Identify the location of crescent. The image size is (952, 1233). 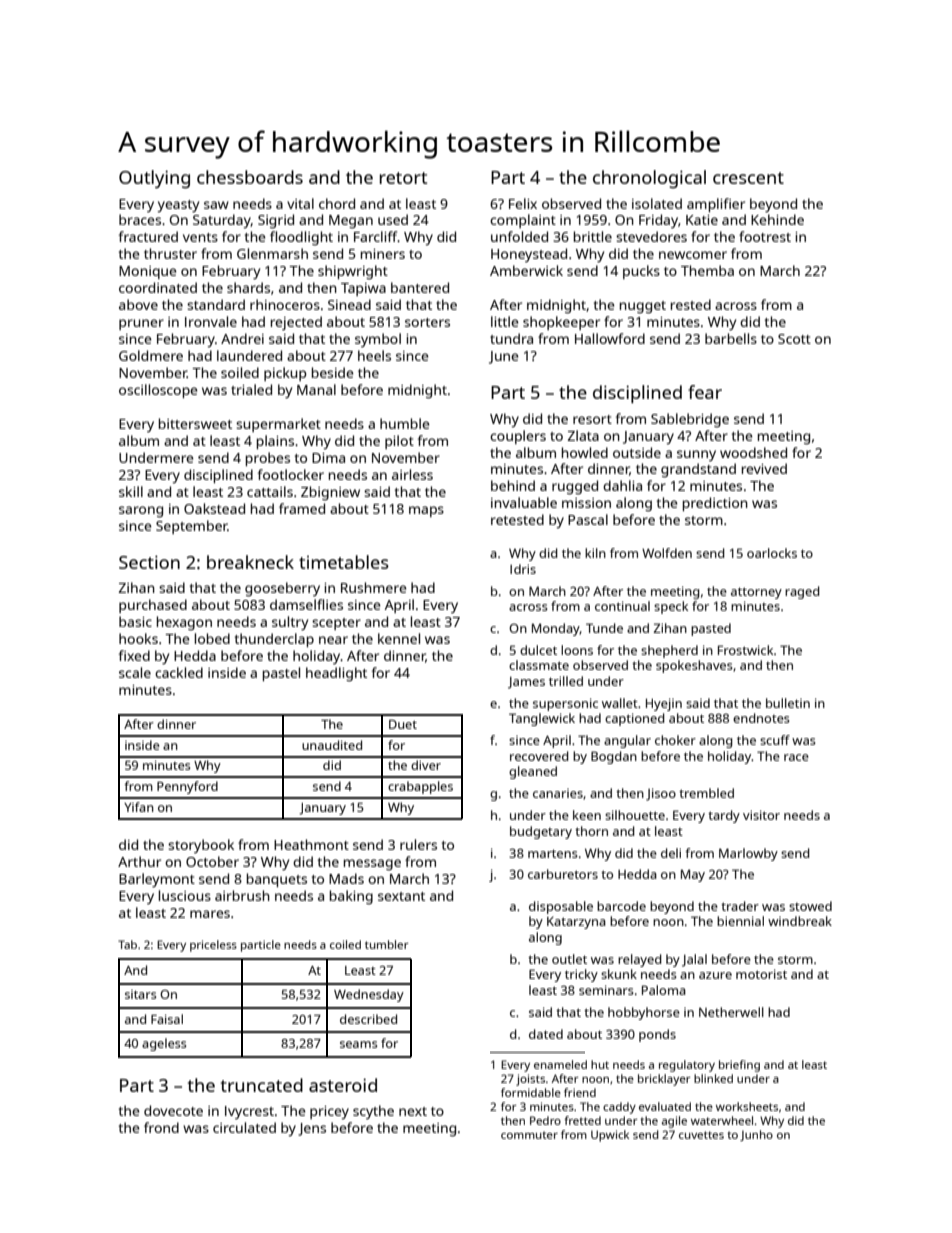
(748, 178).
